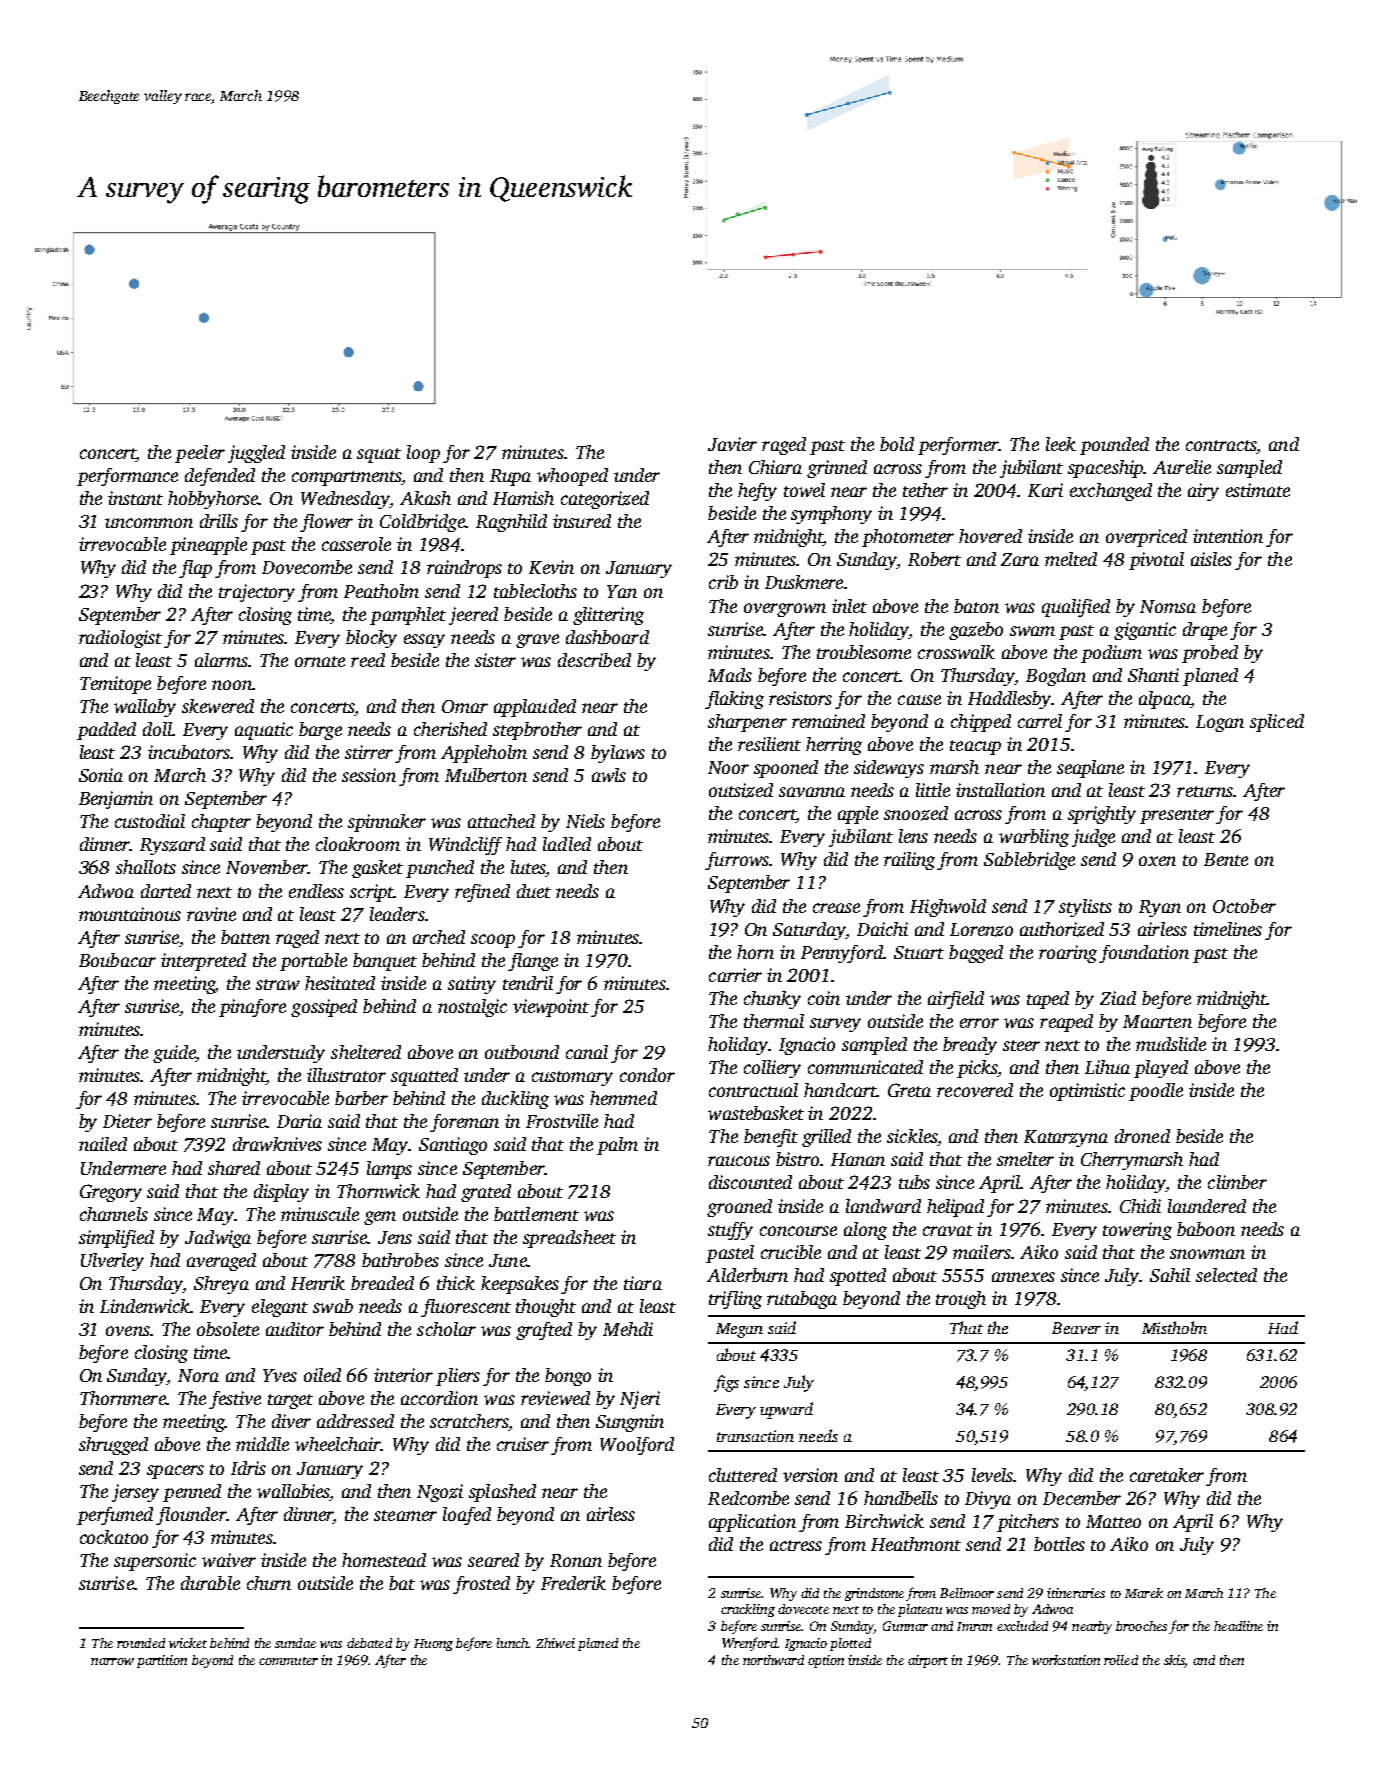 The width and height of the screenshot is (1384, 1792). Describe the element at coordinates (1205, 791) in the screenshot. I see `returns` at that location.
